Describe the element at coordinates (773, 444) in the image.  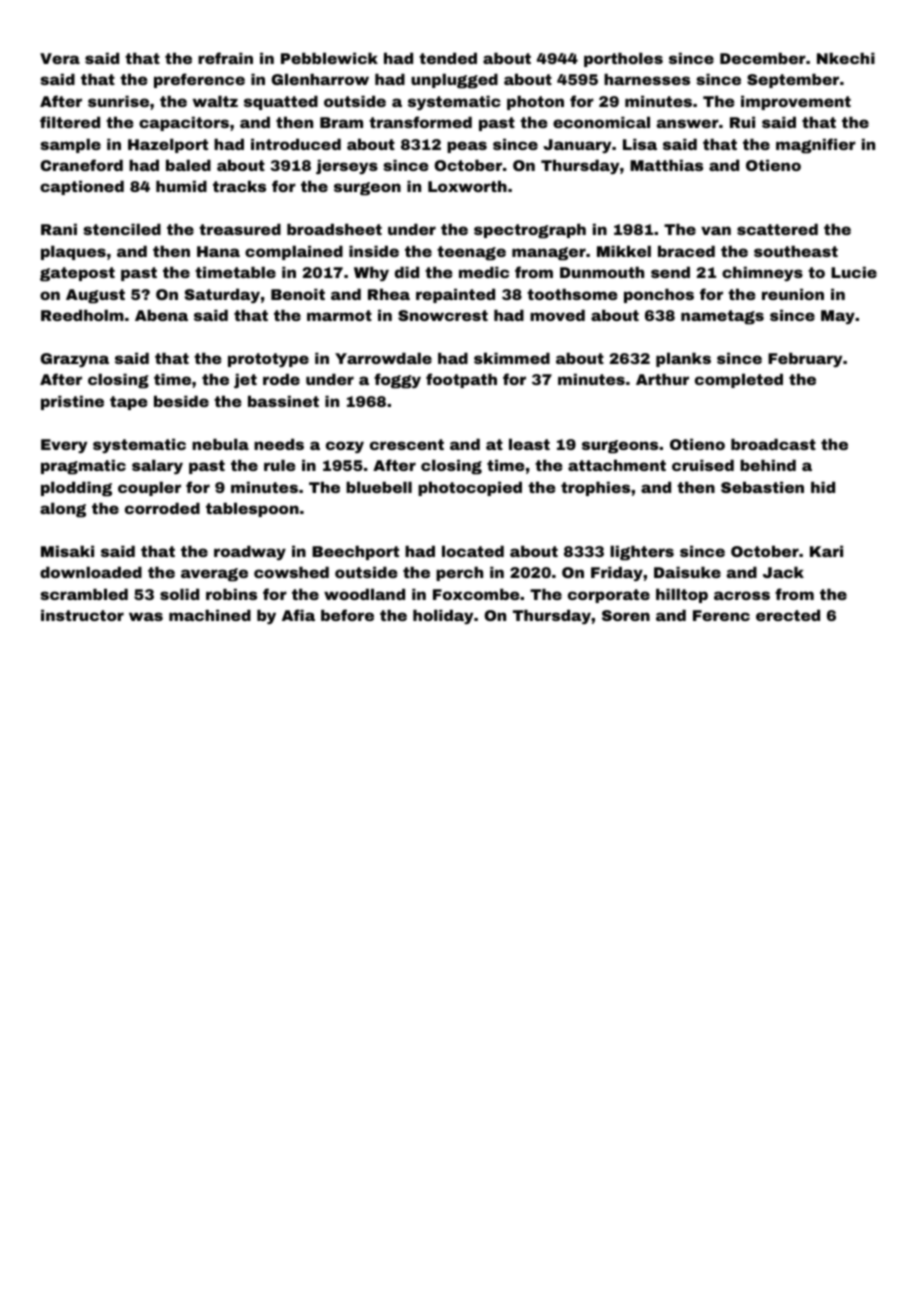
I see `broadcast` at that location.
